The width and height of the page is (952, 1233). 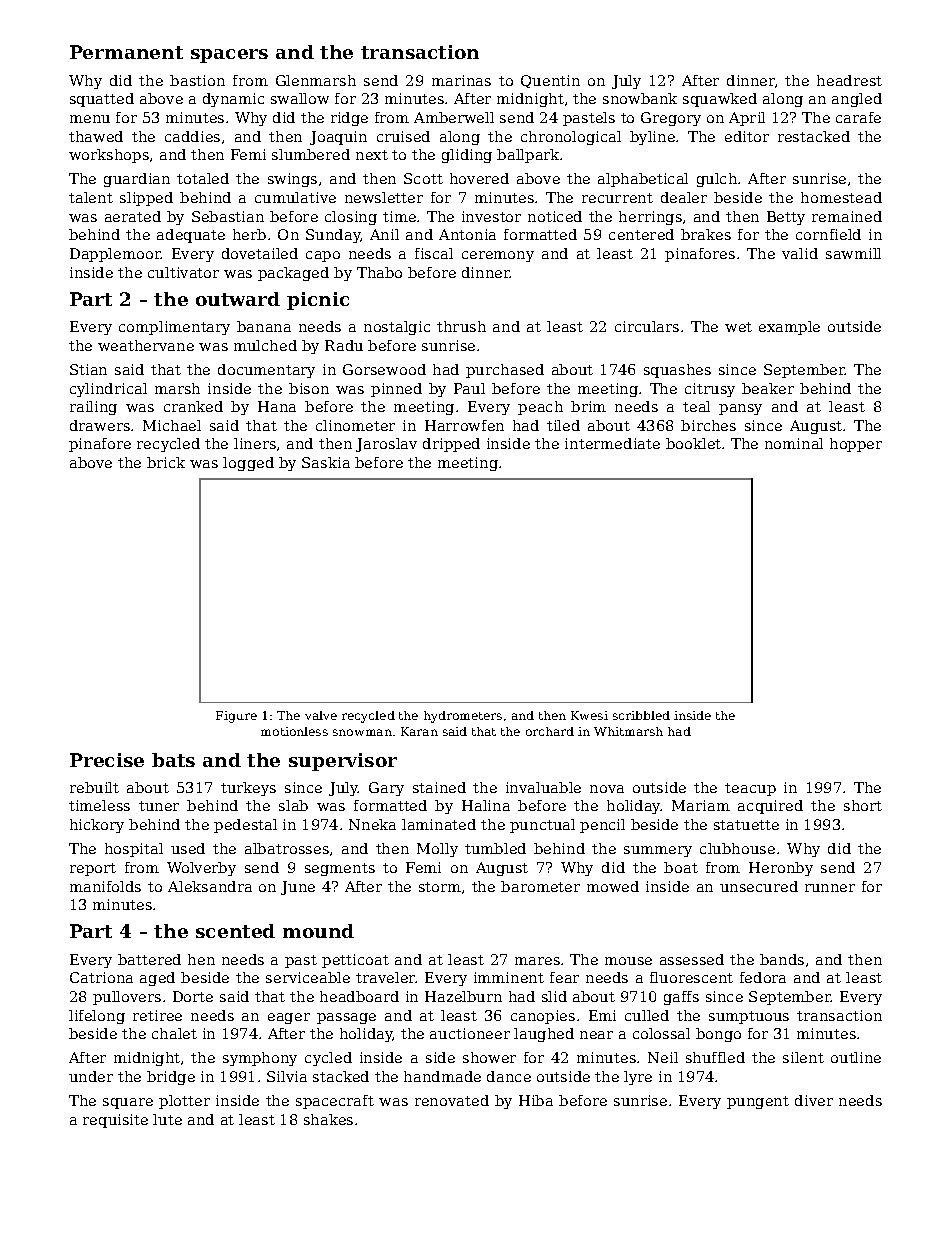 What do you see at coordinates (463, 717) in the page?
I see `hydrometers` at bounding box center [463, 717].
